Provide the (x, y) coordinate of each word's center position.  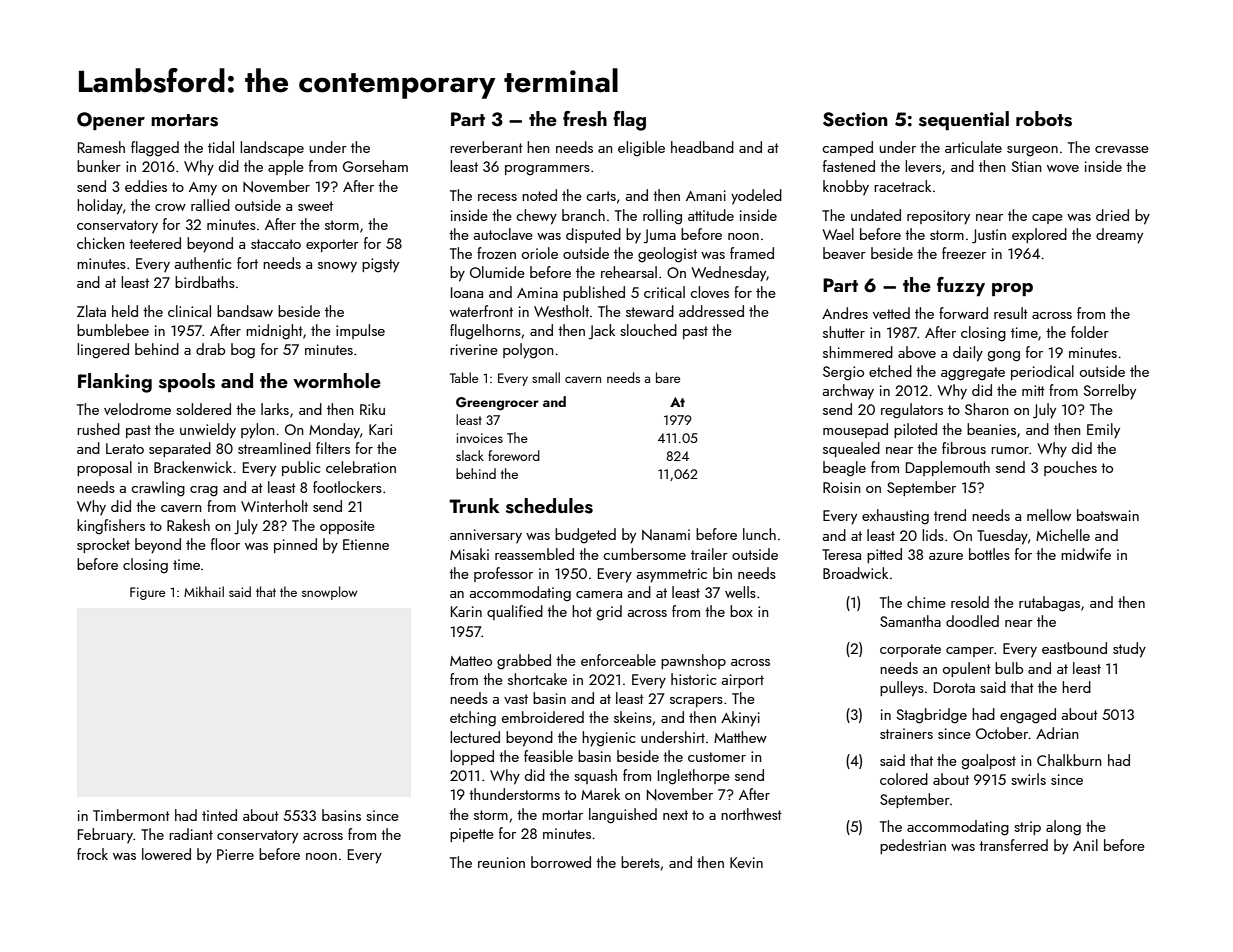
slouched (648, 330)
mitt (1033, 390)
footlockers (347, 487)
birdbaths (205, 282)
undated (876, 215)
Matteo (471, 661)
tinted (219, 815)
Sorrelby (1109, 392)
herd (1076, 687)
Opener (111, 121)
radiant (191, 834)
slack (470, 455)
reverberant (486, 147)
